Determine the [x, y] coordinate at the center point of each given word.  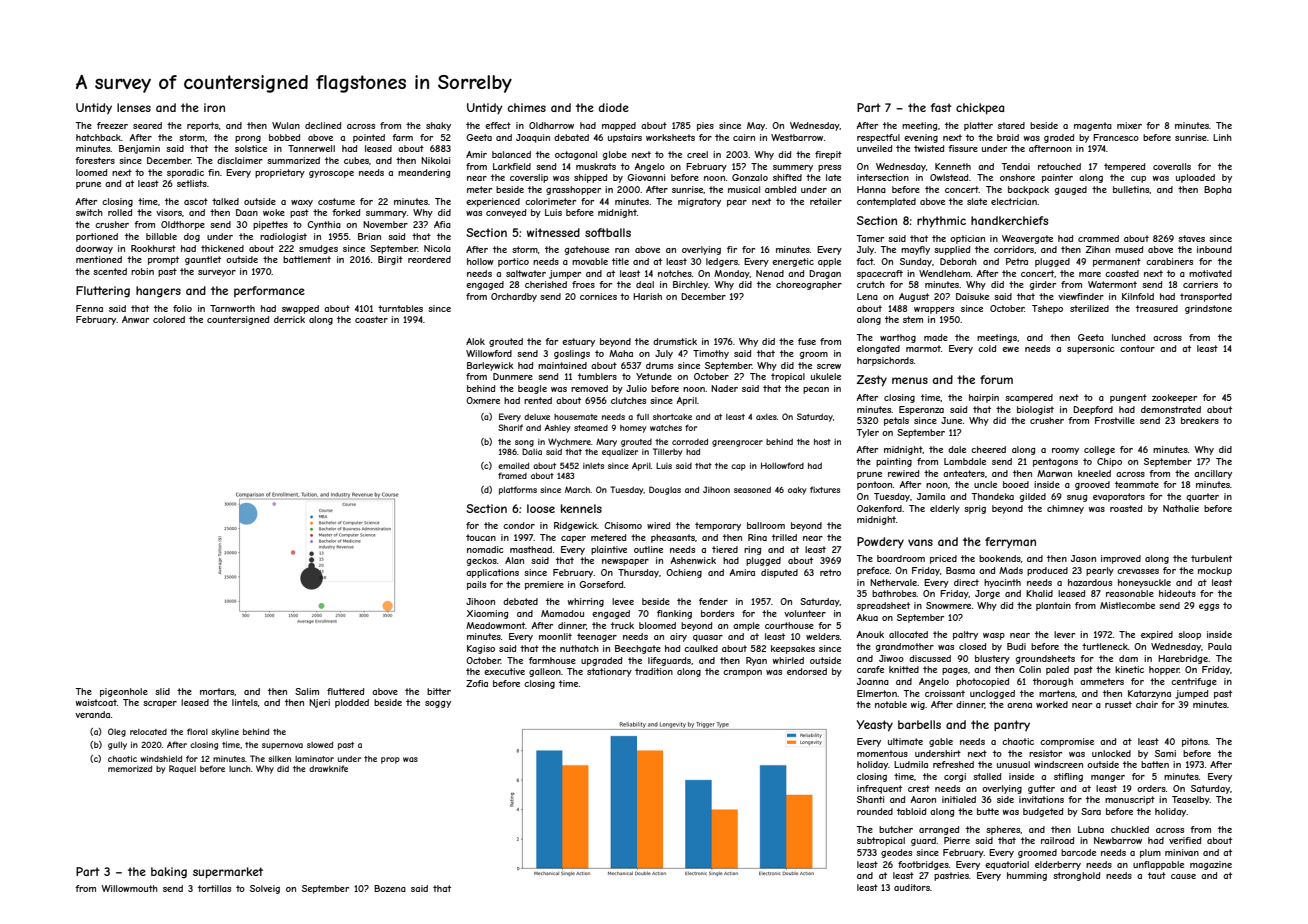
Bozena [390, 888]
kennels [581, 508]
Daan [247, 212]
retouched [1059, 166]
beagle [532, 389]
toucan [481, 537]
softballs [608, 232]
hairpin [984, 398]
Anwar [135, 319]
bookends [1000, 558]
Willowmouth [129, 888]
